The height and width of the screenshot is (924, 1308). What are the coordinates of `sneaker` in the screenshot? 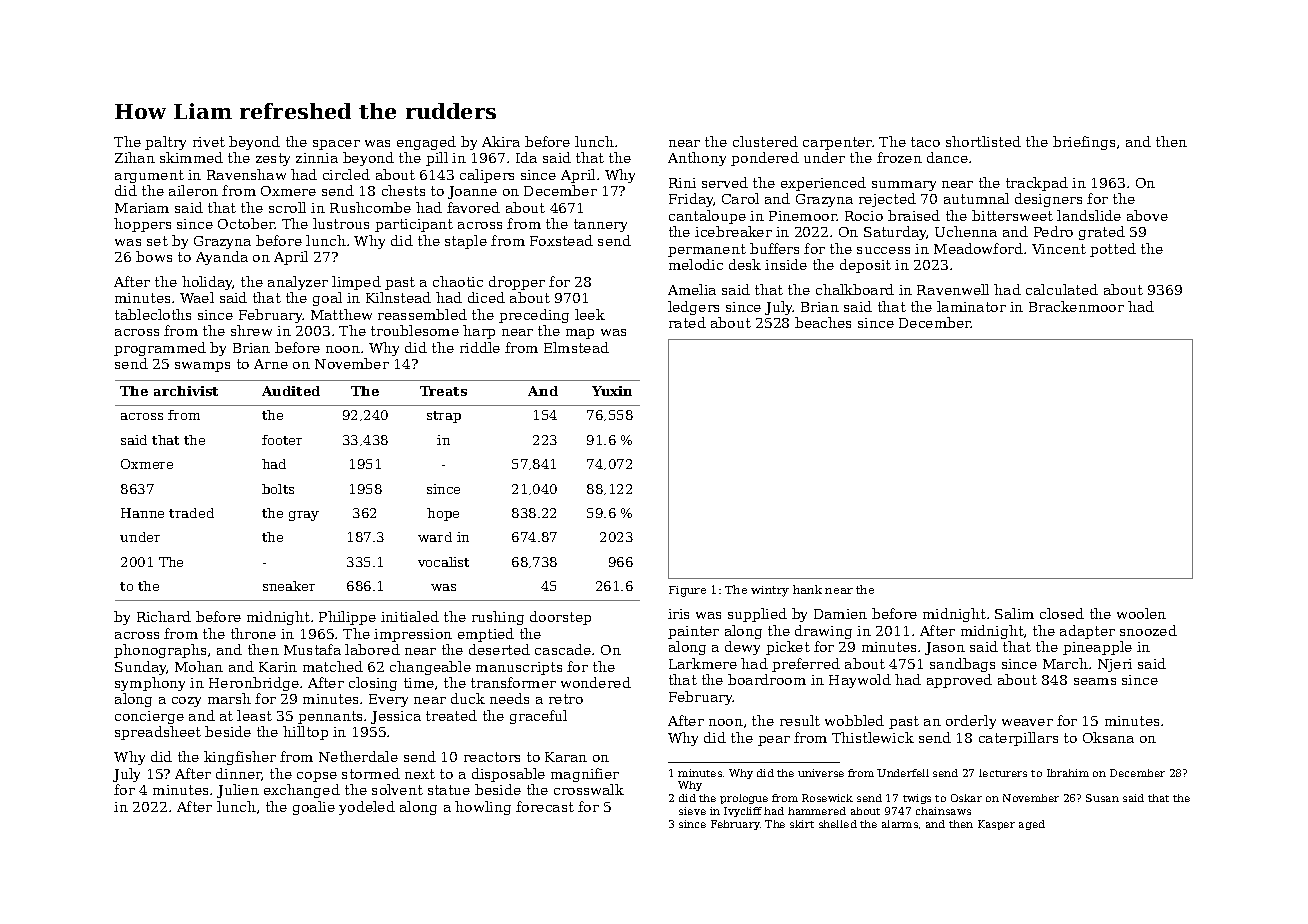 It's located at (289, 586).
